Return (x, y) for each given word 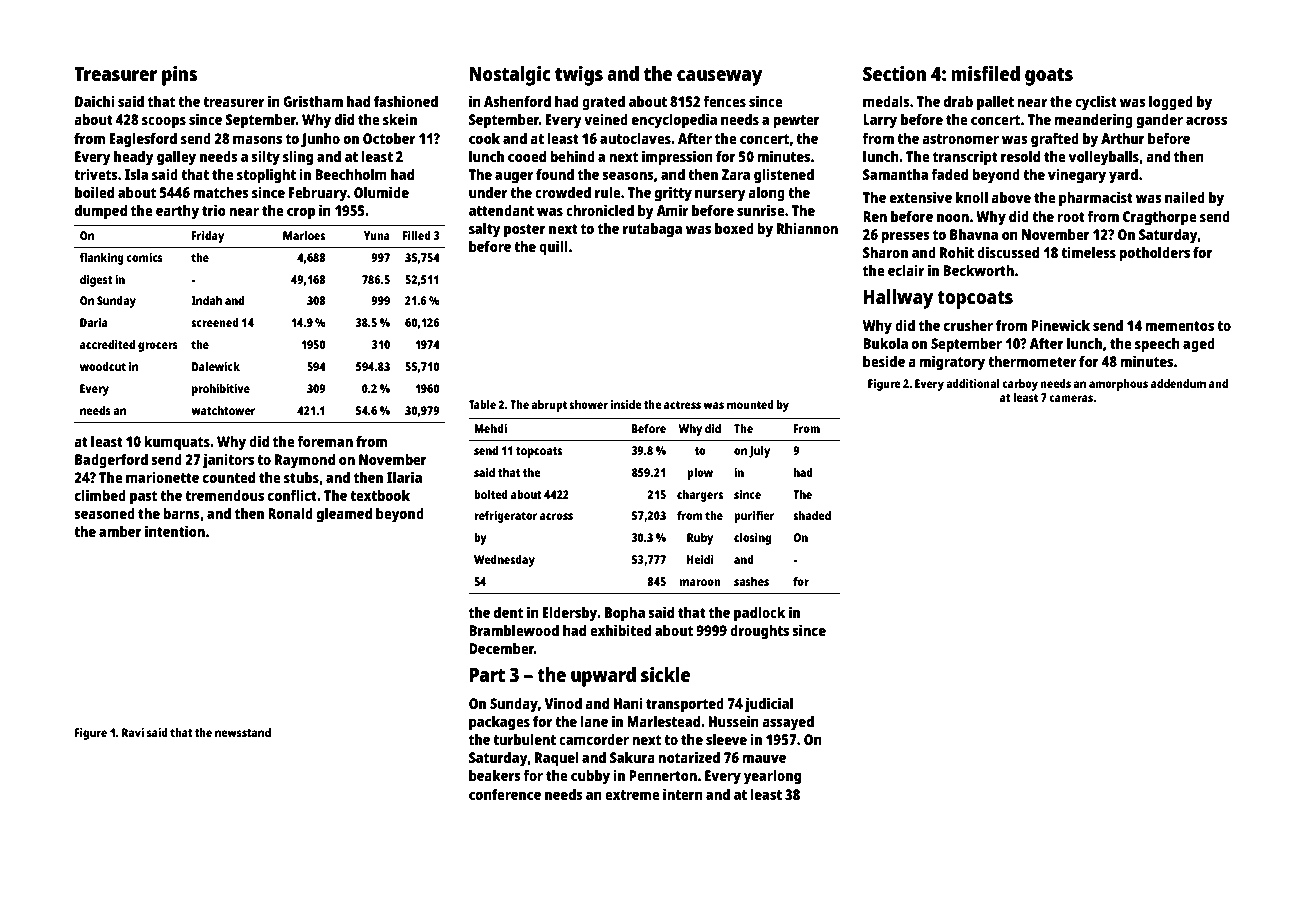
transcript (965, 158)
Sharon (885, 252)
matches (221, 192)
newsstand (243, 732)
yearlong (772, 777)
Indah (206, 300)
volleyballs (1104, 158)
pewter (796, 122)
